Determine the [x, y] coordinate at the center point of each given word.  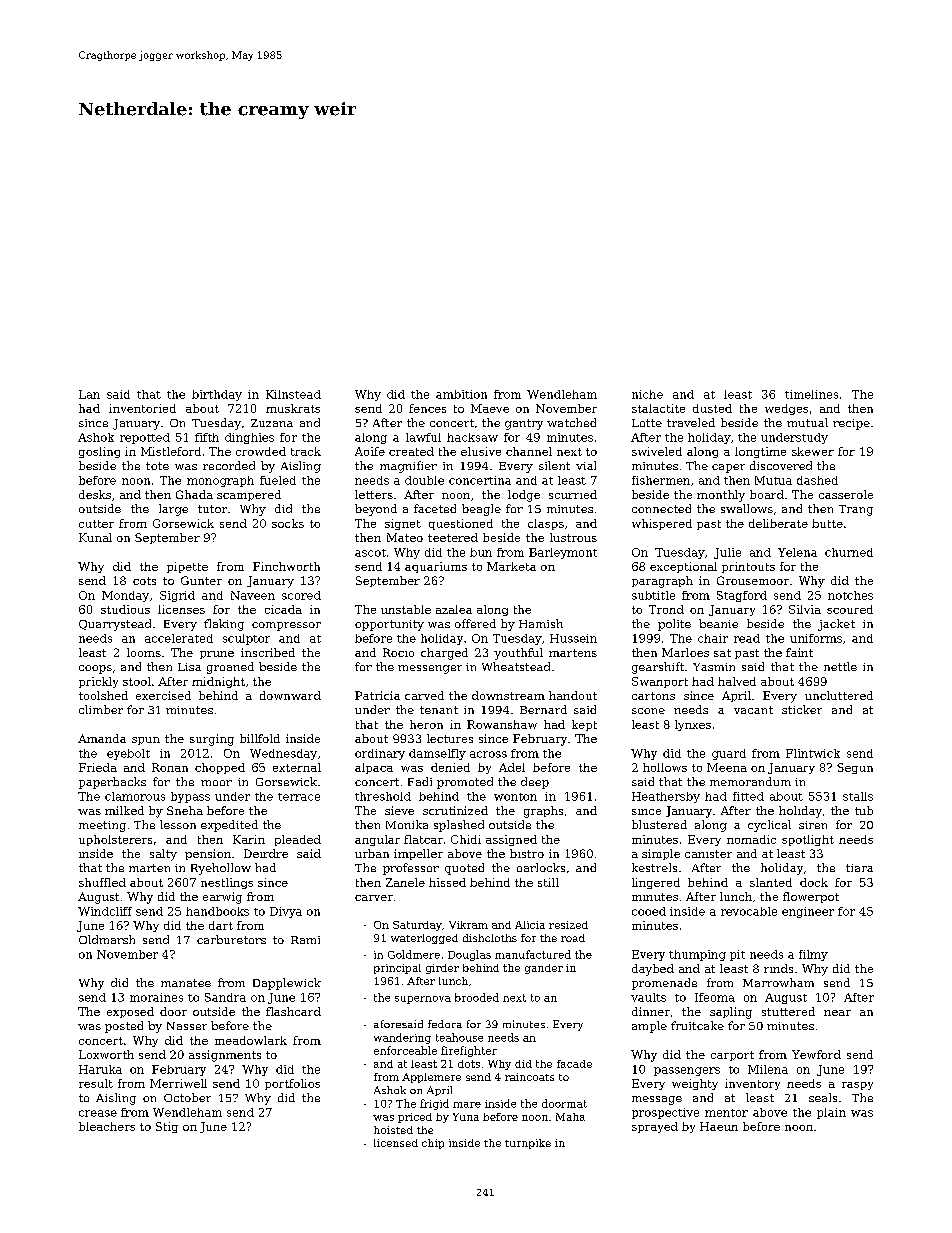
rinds [778, 968]
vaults [648, 997]
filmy [813, 955]
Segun [855, 768]
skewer [813, 451]
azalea [454, 609]
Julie [727, 553]
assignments [225, 1056]
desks [95, 494]
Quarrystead [115, 625]
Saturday [417, 926]
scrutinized [455, 810]
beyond [376, 510]
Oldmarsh [107, 939]
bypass [190, 797]
